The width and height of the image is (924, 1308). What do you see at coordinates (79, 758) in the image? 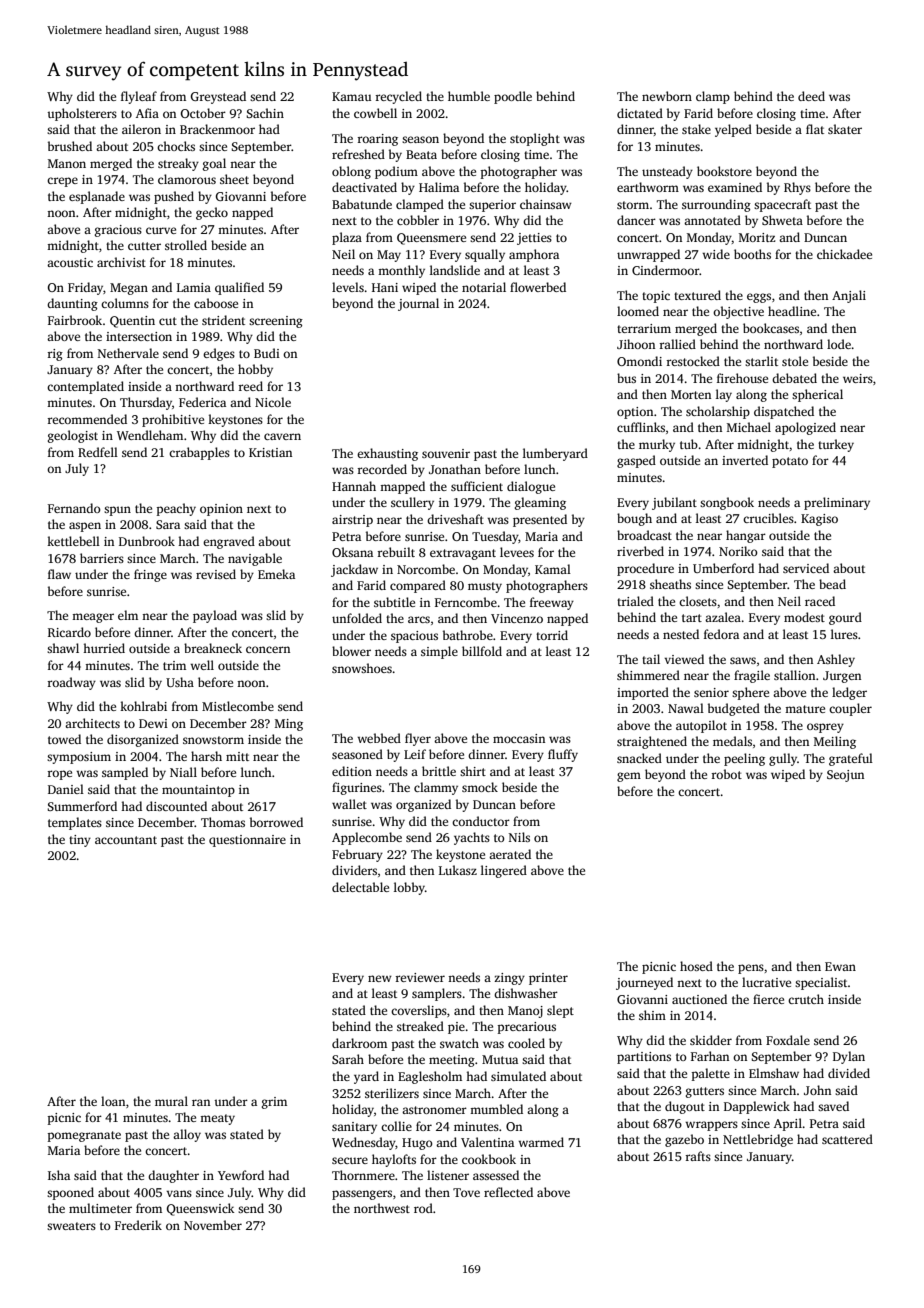
I see `symposium` at bounding box center [79, 758].
